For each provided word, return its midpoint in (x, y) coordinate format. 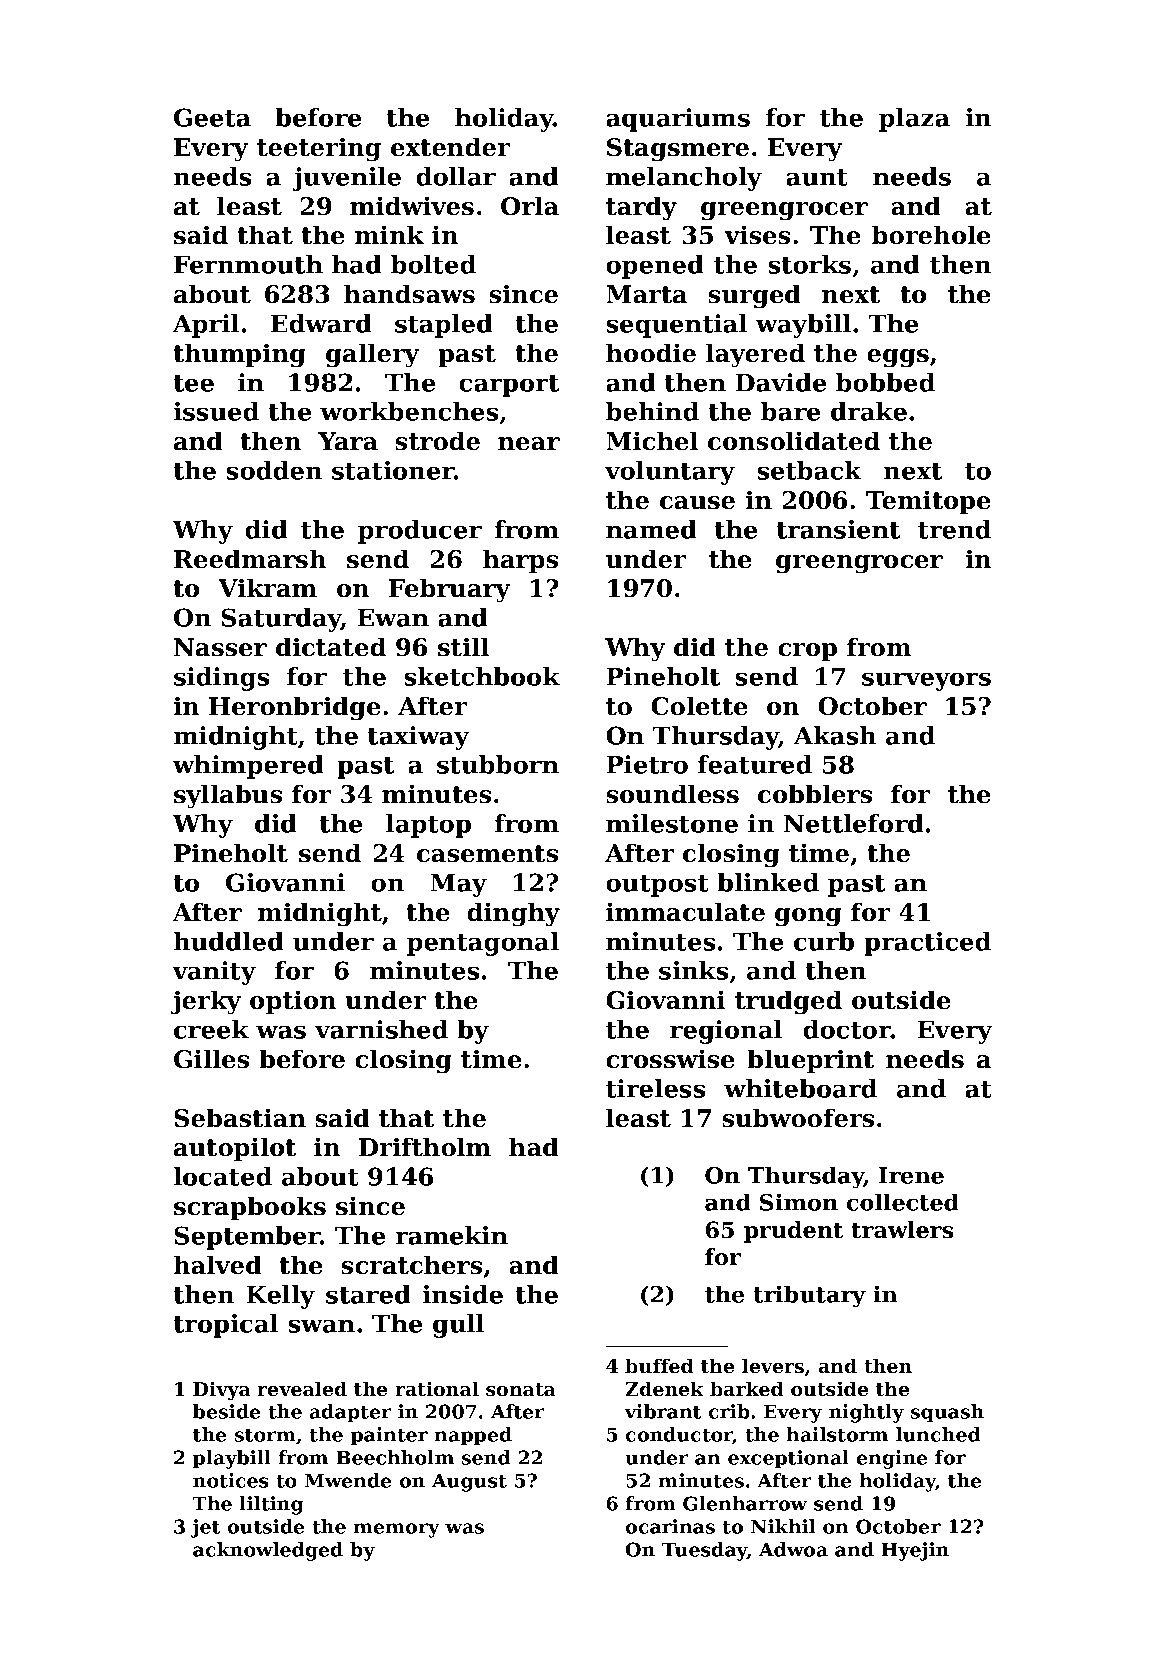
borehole (931, 235)
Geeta (212, 117)
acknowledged (268, 1551)
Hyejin (915, 1551)
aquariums (678, 120)
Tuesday (704, 1551)
